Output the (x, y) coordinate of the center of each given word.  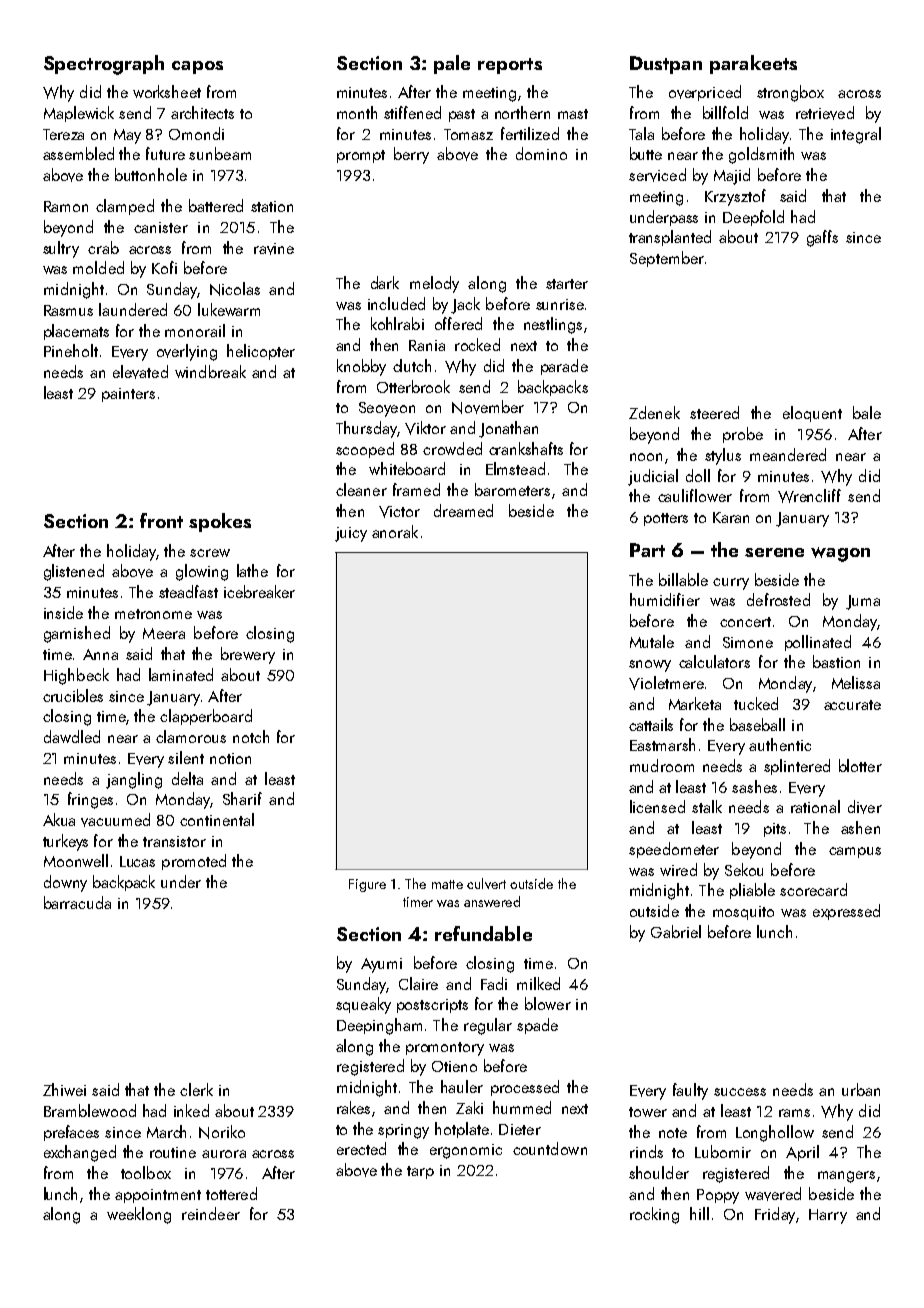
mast (573, 114)
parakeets (753, 64)
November (488, 407)
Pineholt (71, 350)
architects (202, 112)
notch (251, 736)
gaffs (822, 238)
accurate (852, 705)
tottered (231, 1193)
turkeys (65, 842)
